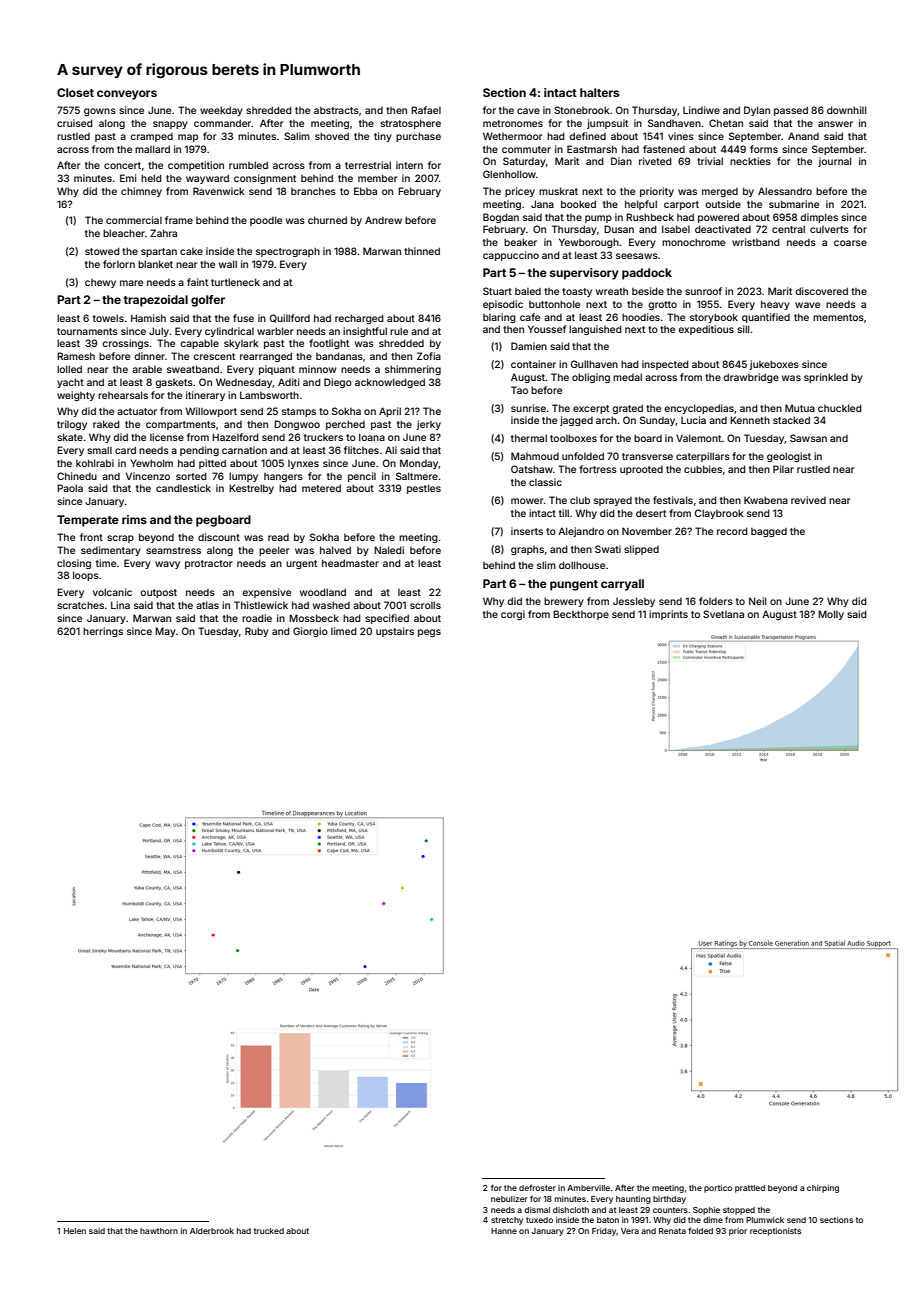 The height and width of the image is (1308, 924). I want to click on Stuart, so click(497, 291).
